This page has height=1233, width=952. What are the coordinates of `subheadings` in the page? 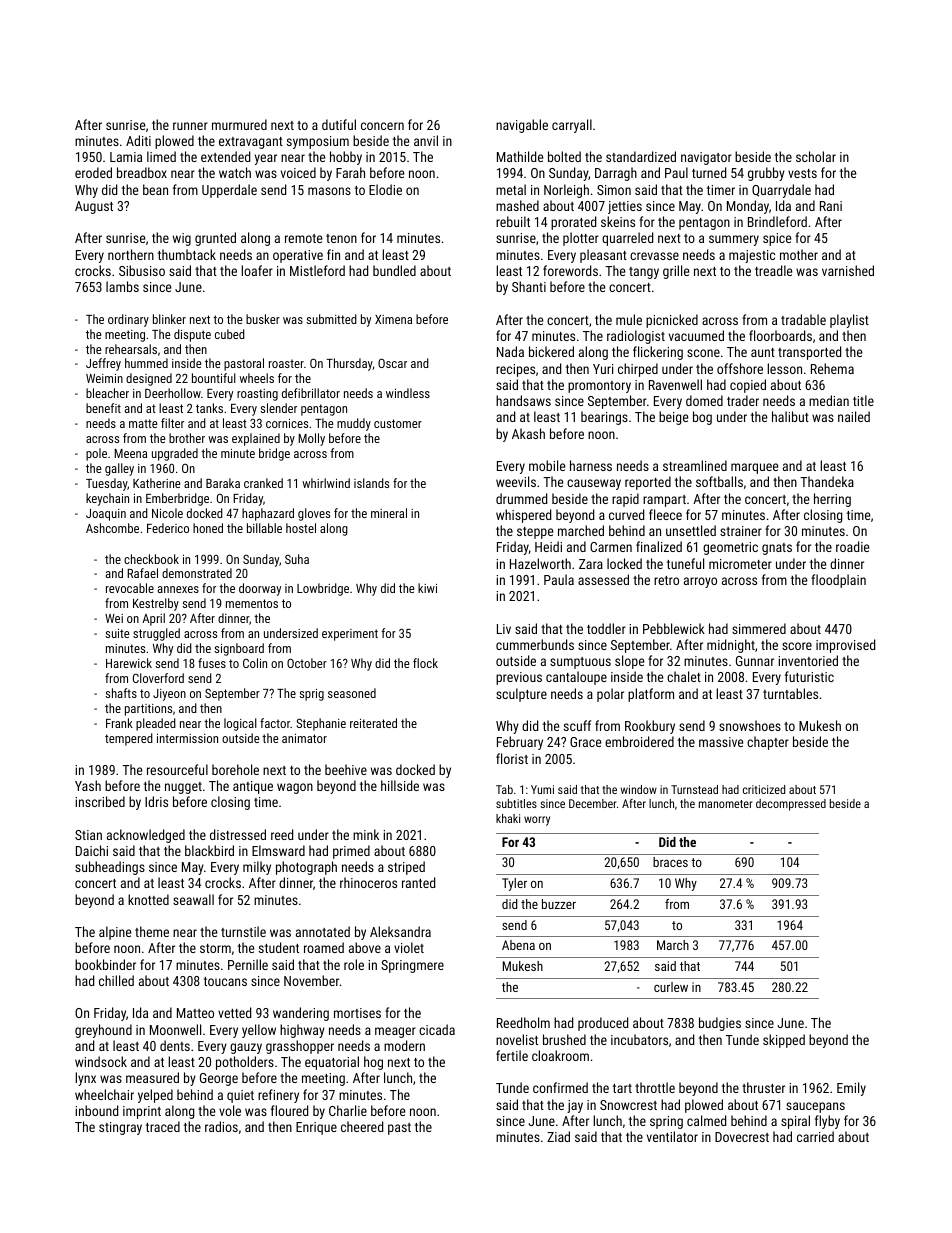 It's located at (110, 868).
